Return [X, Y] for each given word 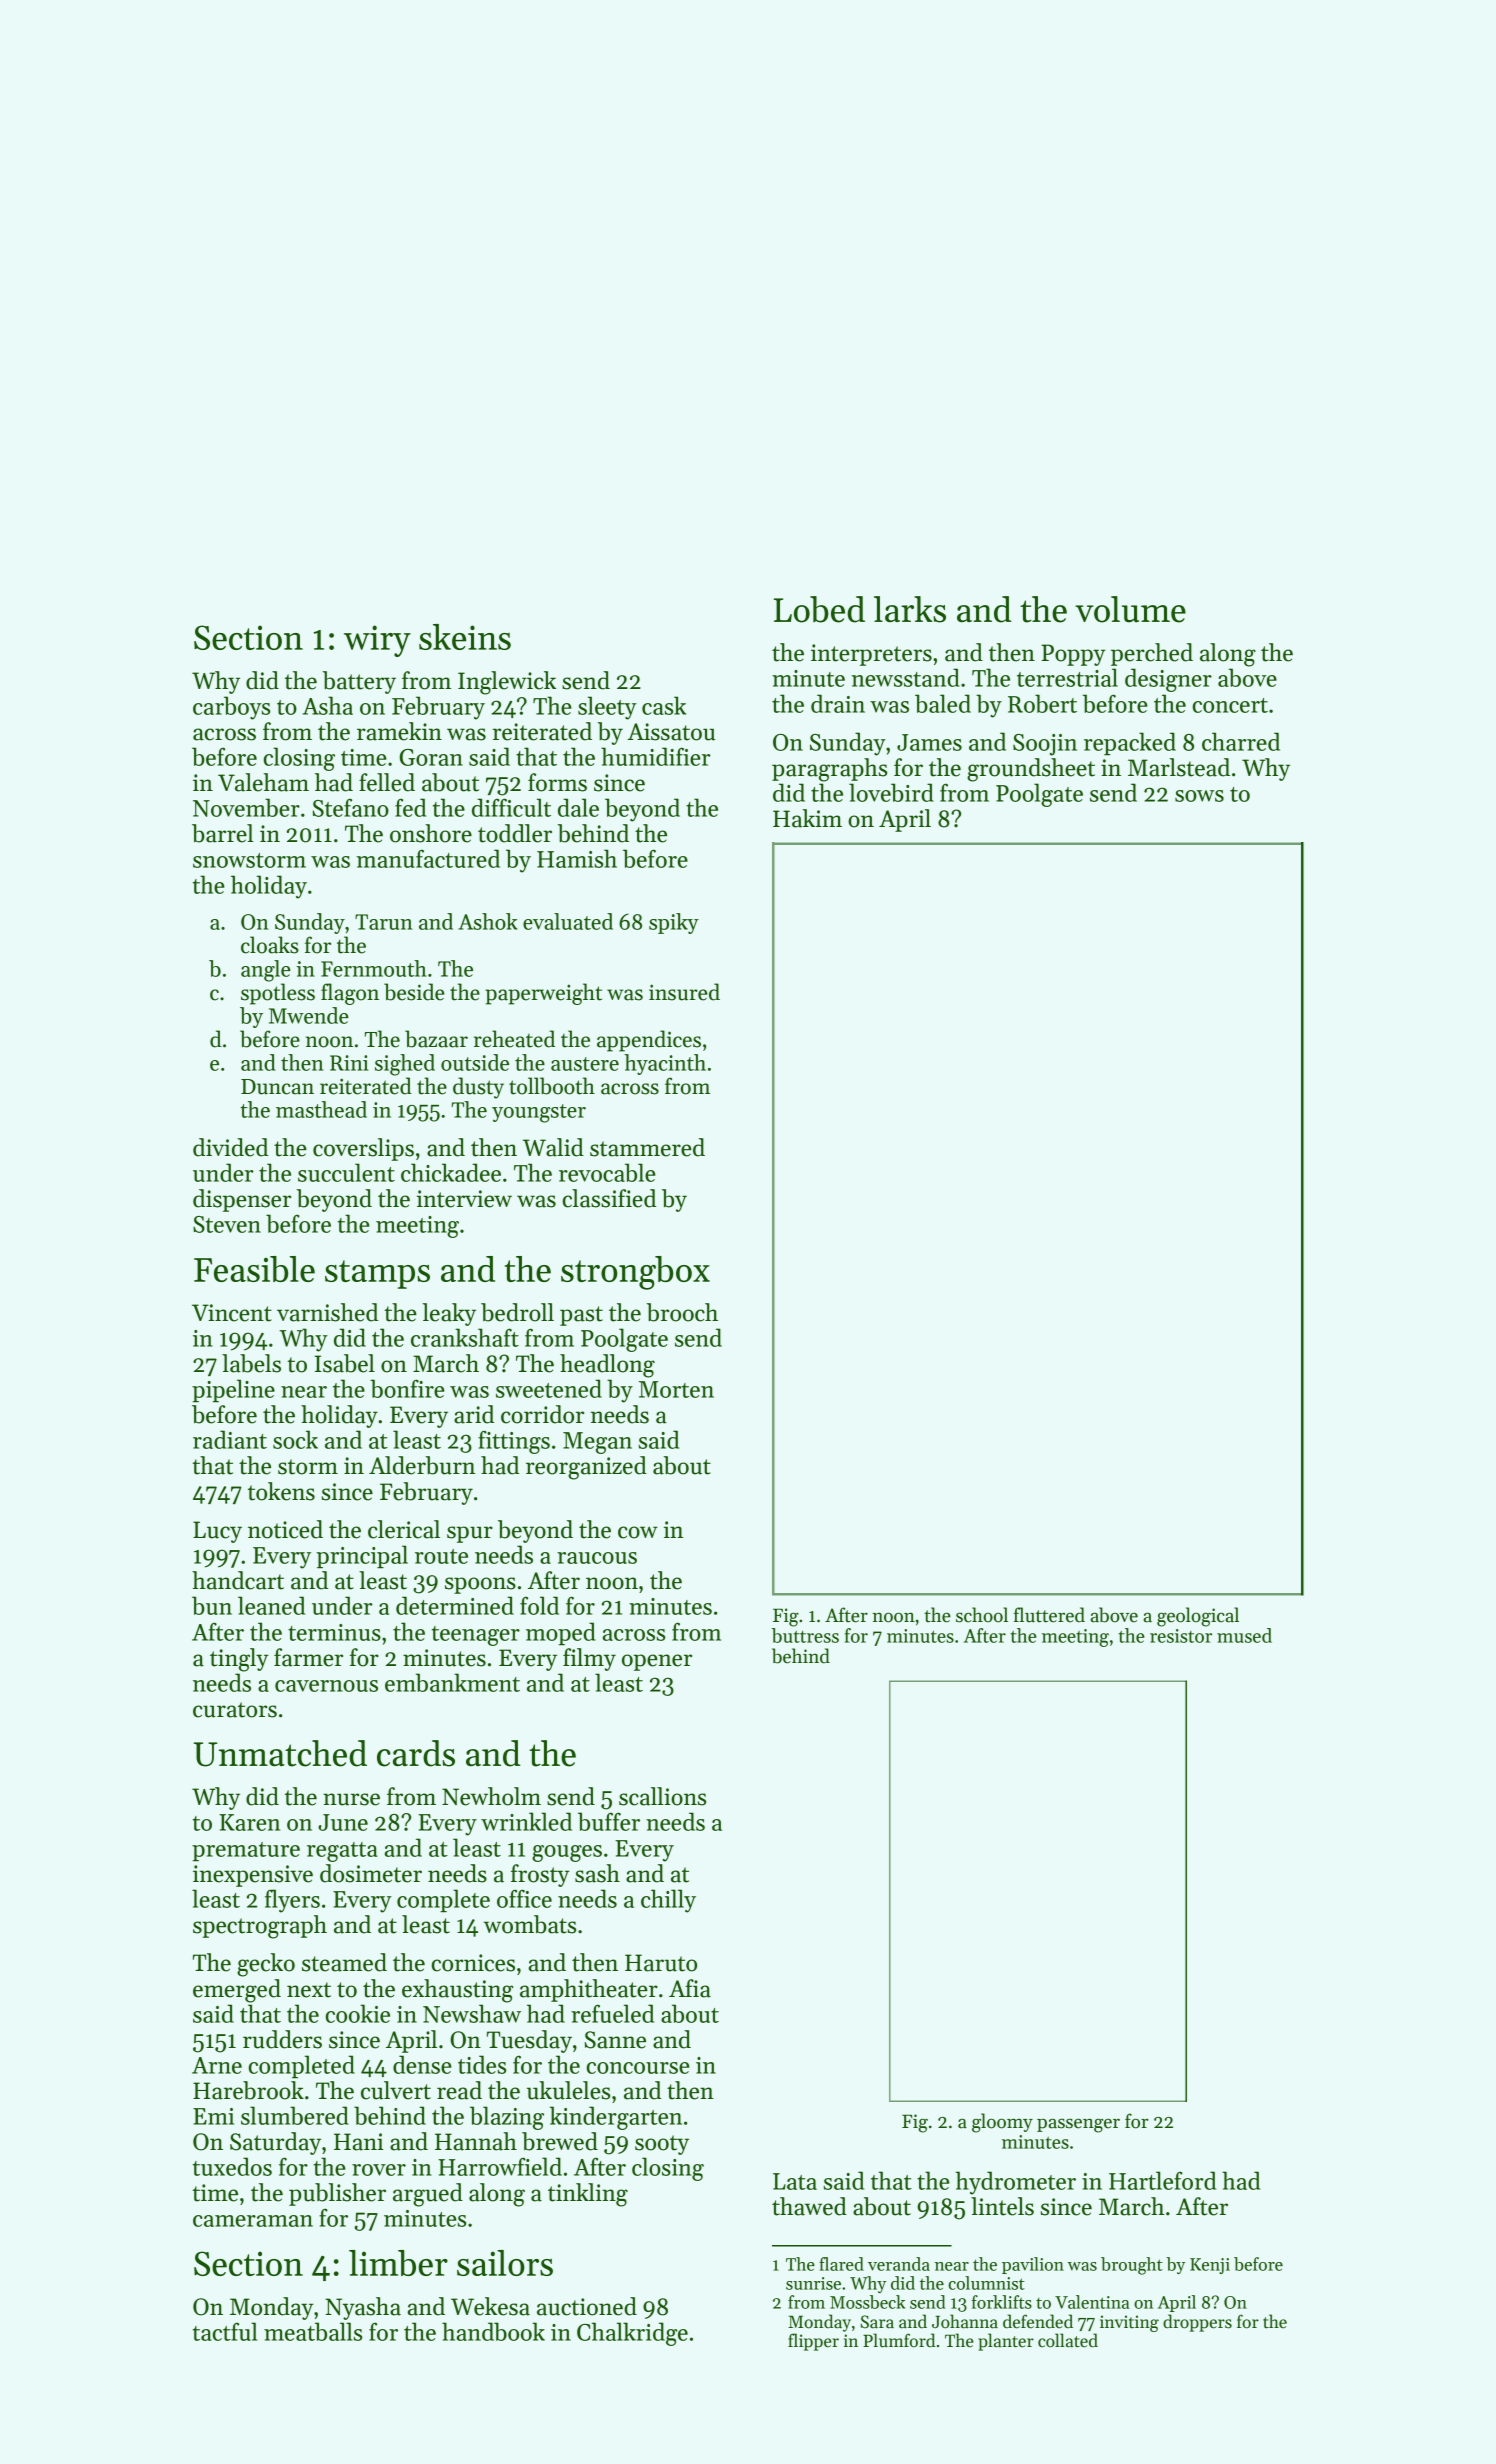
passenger [1078, 2125]
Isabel [345, 1363]
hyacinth [665, 1064]
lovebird [891, 792]
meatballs [313, 2331]
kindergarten [616, 2118]
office [524, 1898]
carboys [231, 708]
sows [1199, 796]
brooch [682, 1312]
